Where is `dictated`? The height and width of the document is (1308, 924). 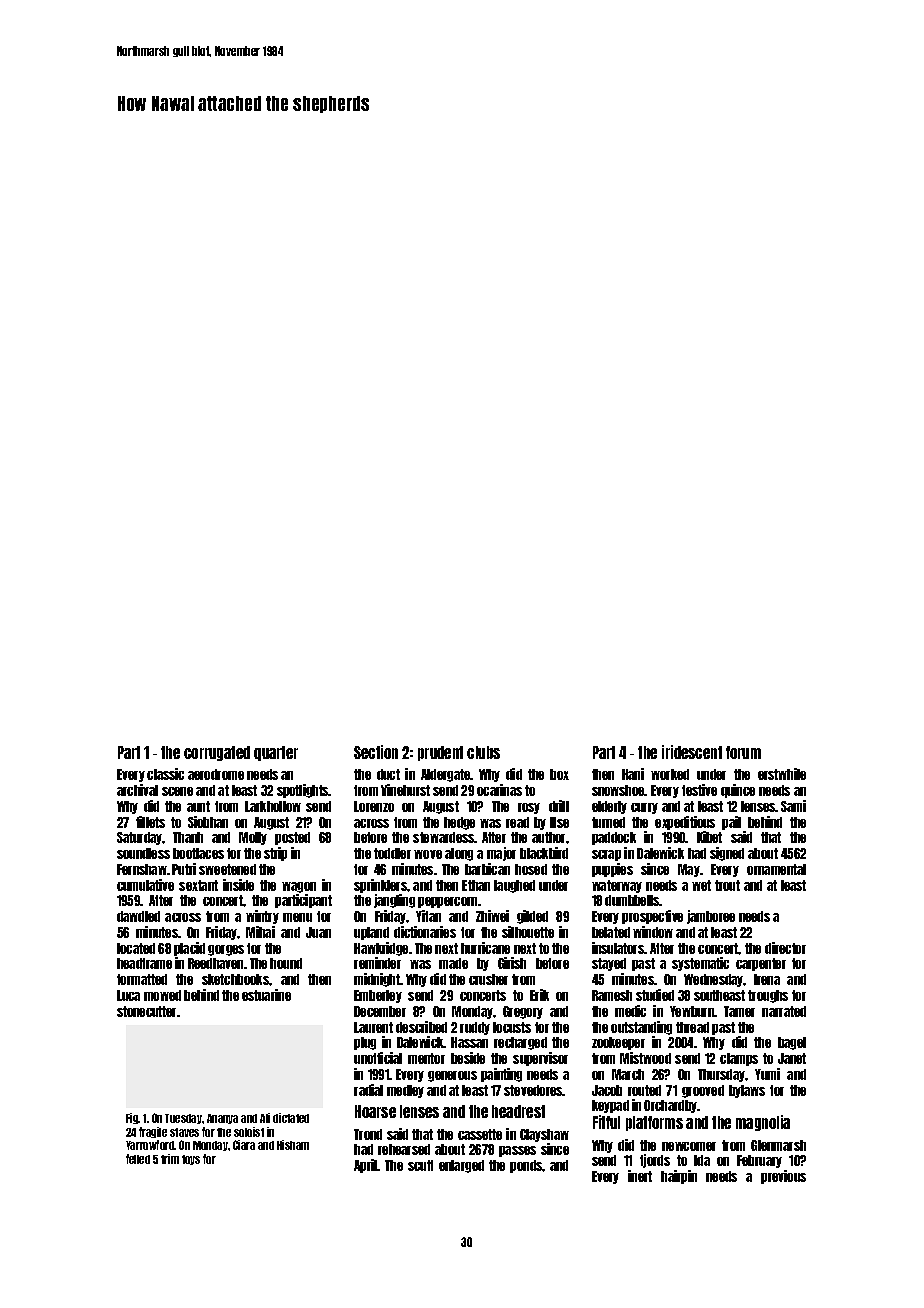
dictated is located at coordinates (291, 1118).
